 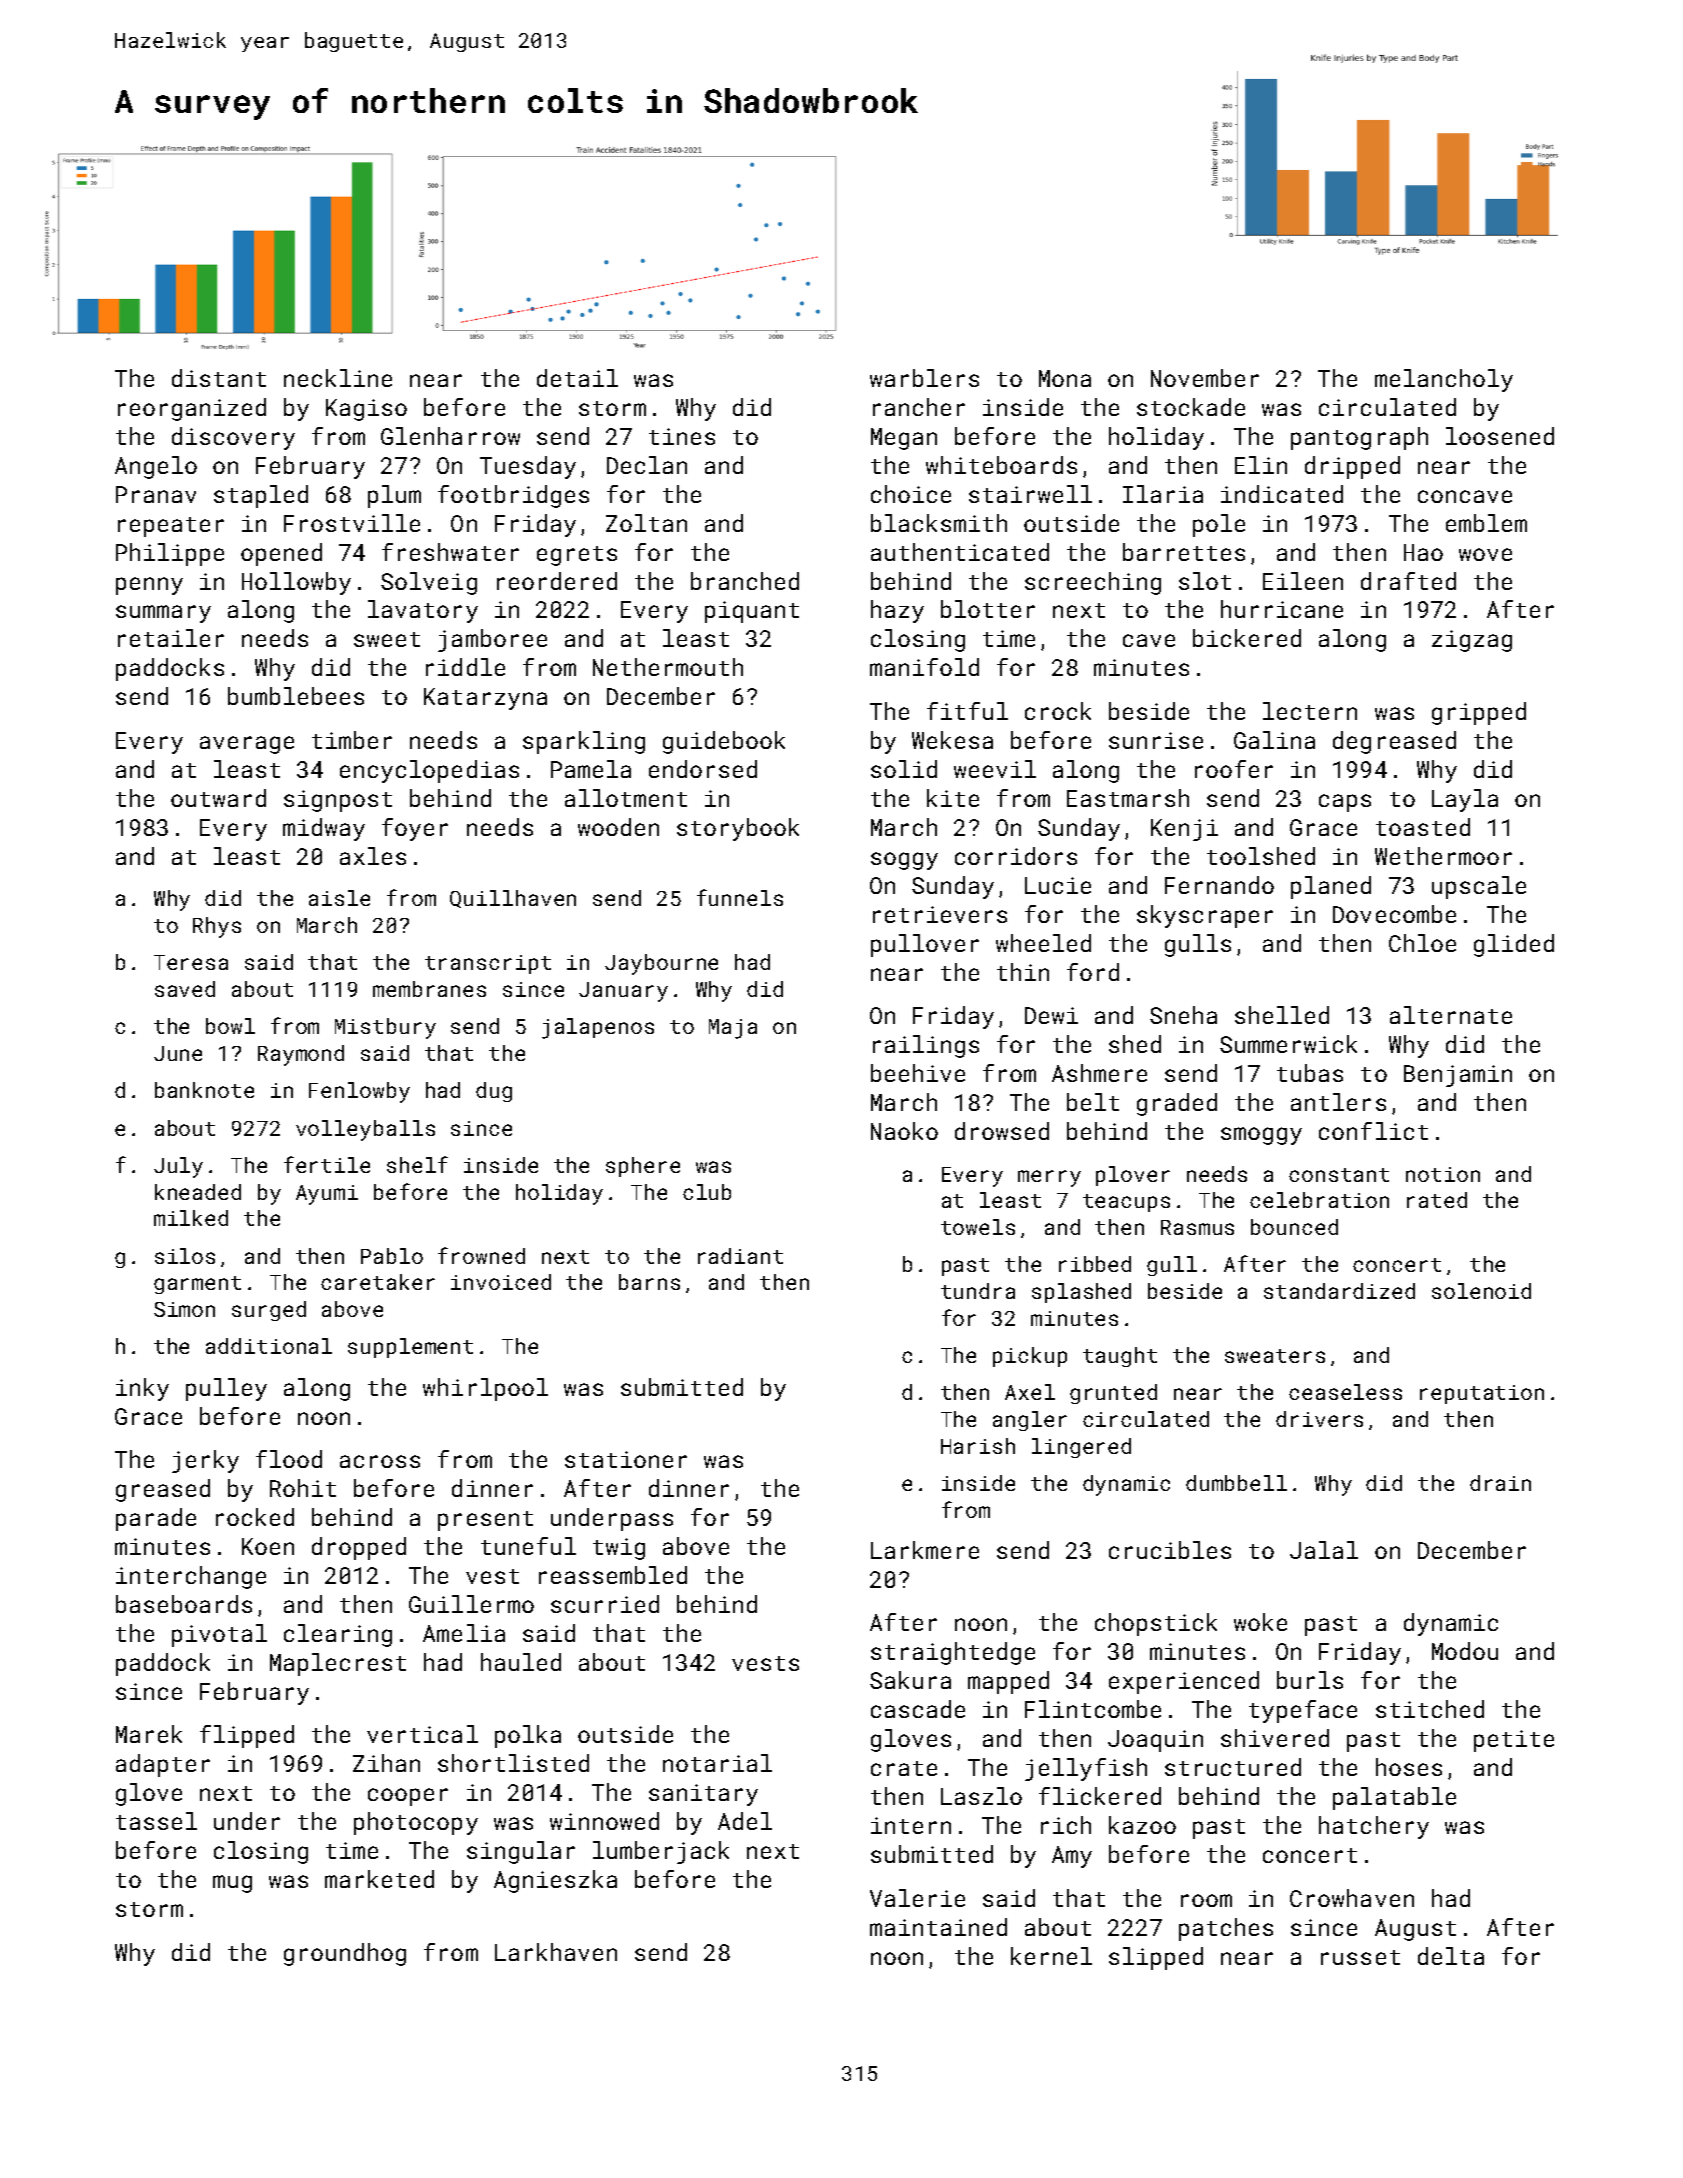 I want to click on blacksmith, so click(x=939, y=523).
